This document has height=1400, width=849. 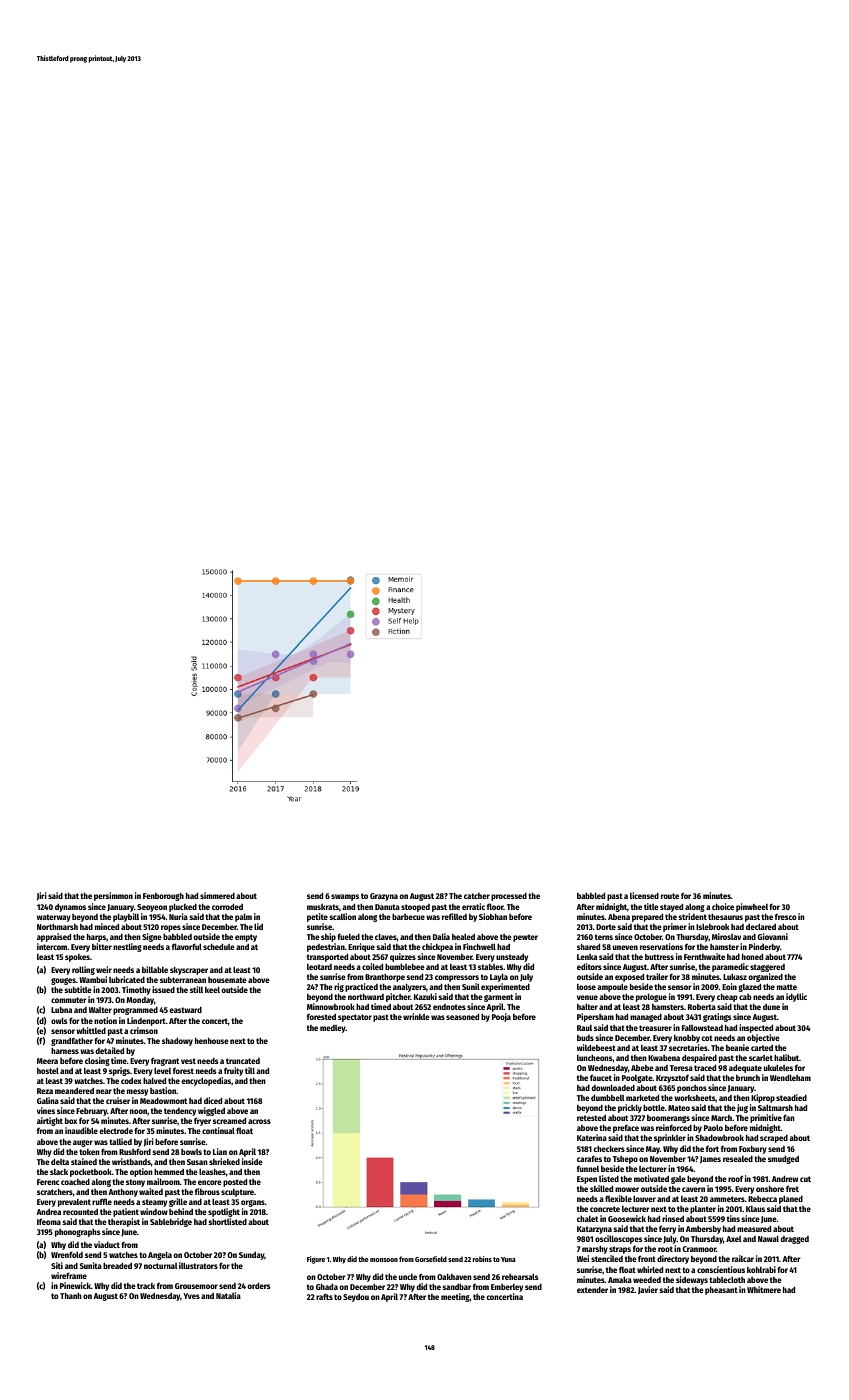 What do you see at coordinates (227, 980) in the document?
I see `housemate` at bounding box center [227, 980].
